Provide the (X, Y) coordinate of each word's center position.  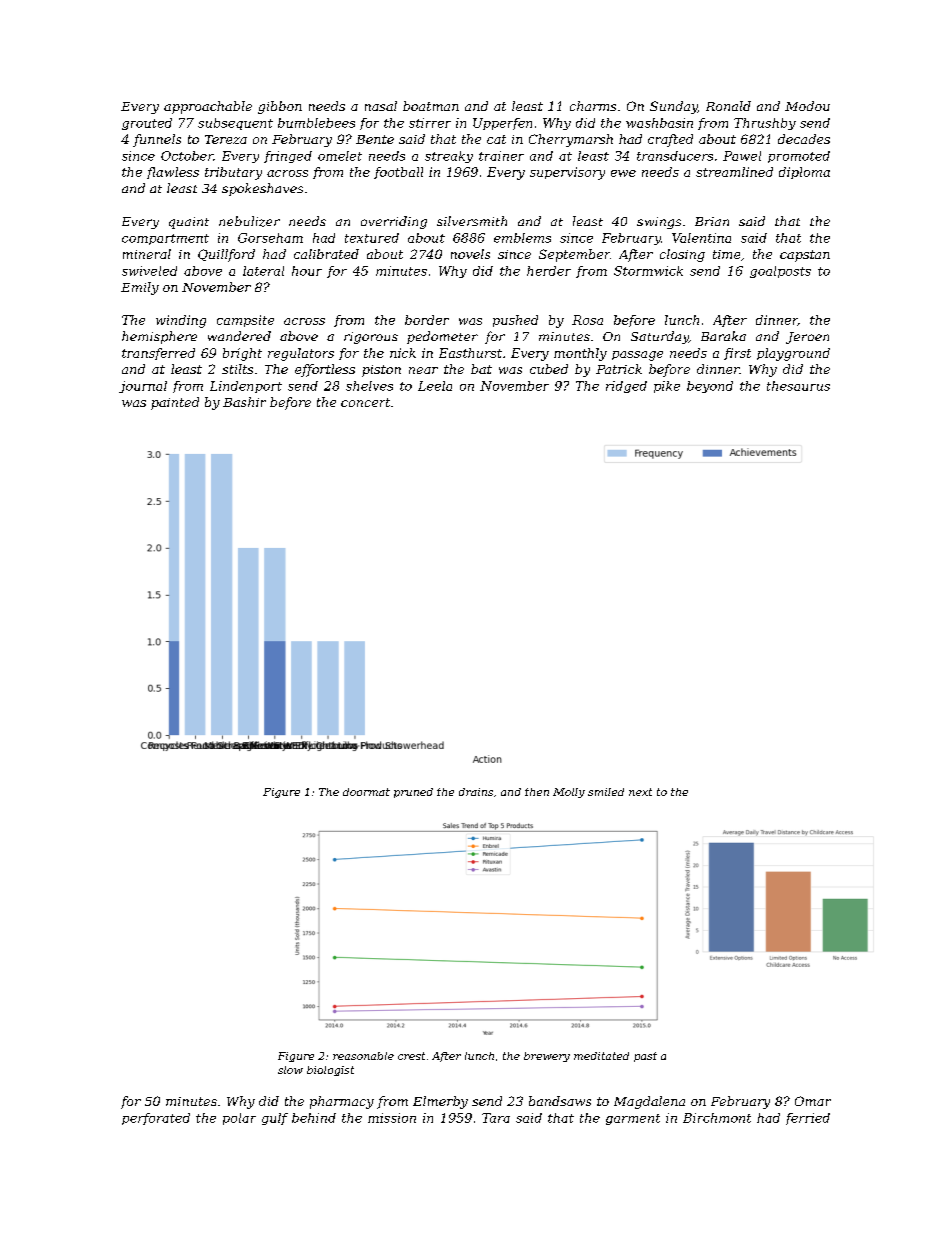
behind (314, 1118)
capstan (805, 256)
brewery (547, 1057)
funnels (157, 140)
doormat (366, 792)
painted (175, 403)
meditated (601, 1056)
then (537, 792)
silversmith (472, 221)
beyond (710, 387)
